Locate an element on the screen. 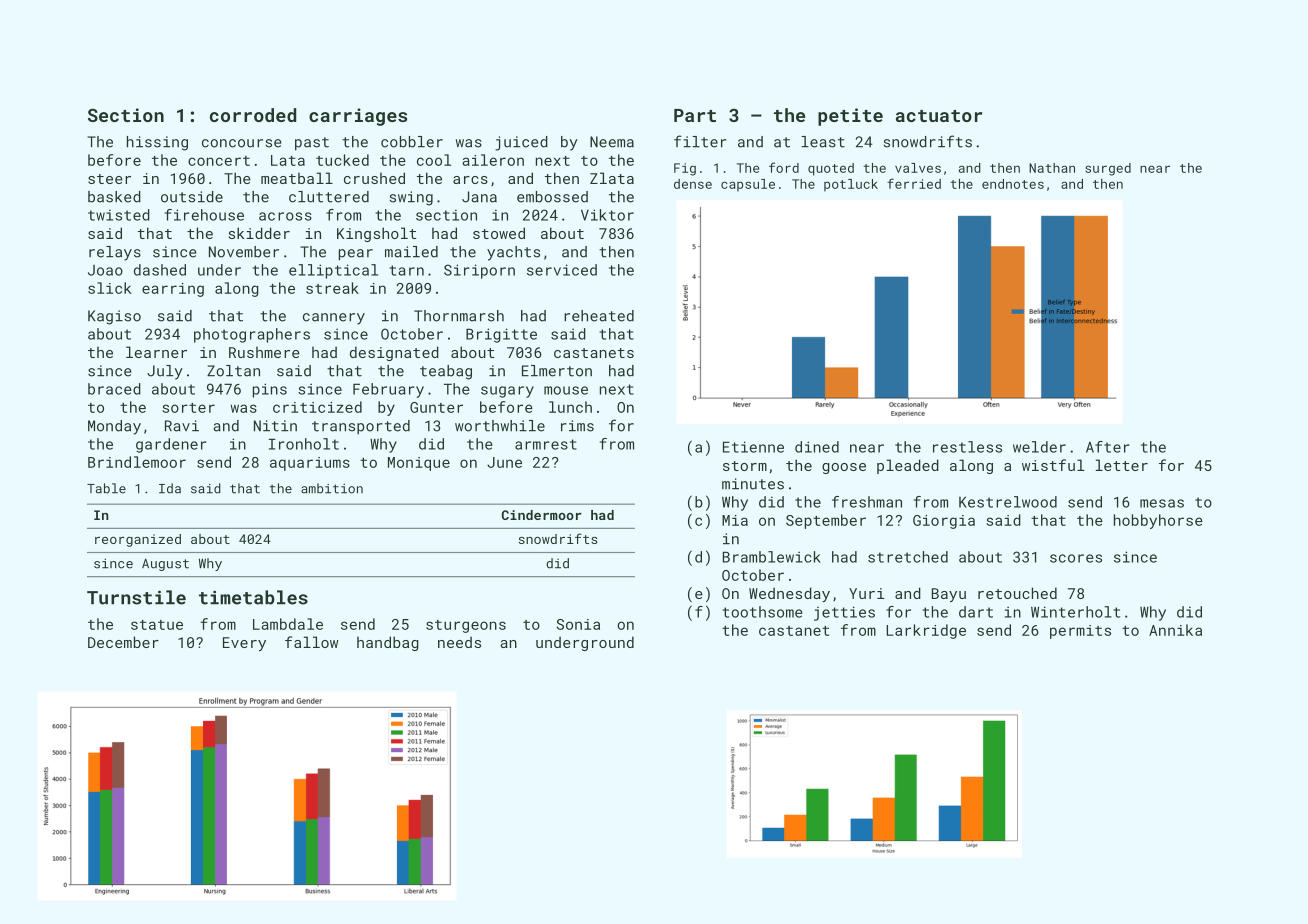 Image resolution: width=1308 pixels, height=924 pixels. sorter is located at coordinates (188, 408).
